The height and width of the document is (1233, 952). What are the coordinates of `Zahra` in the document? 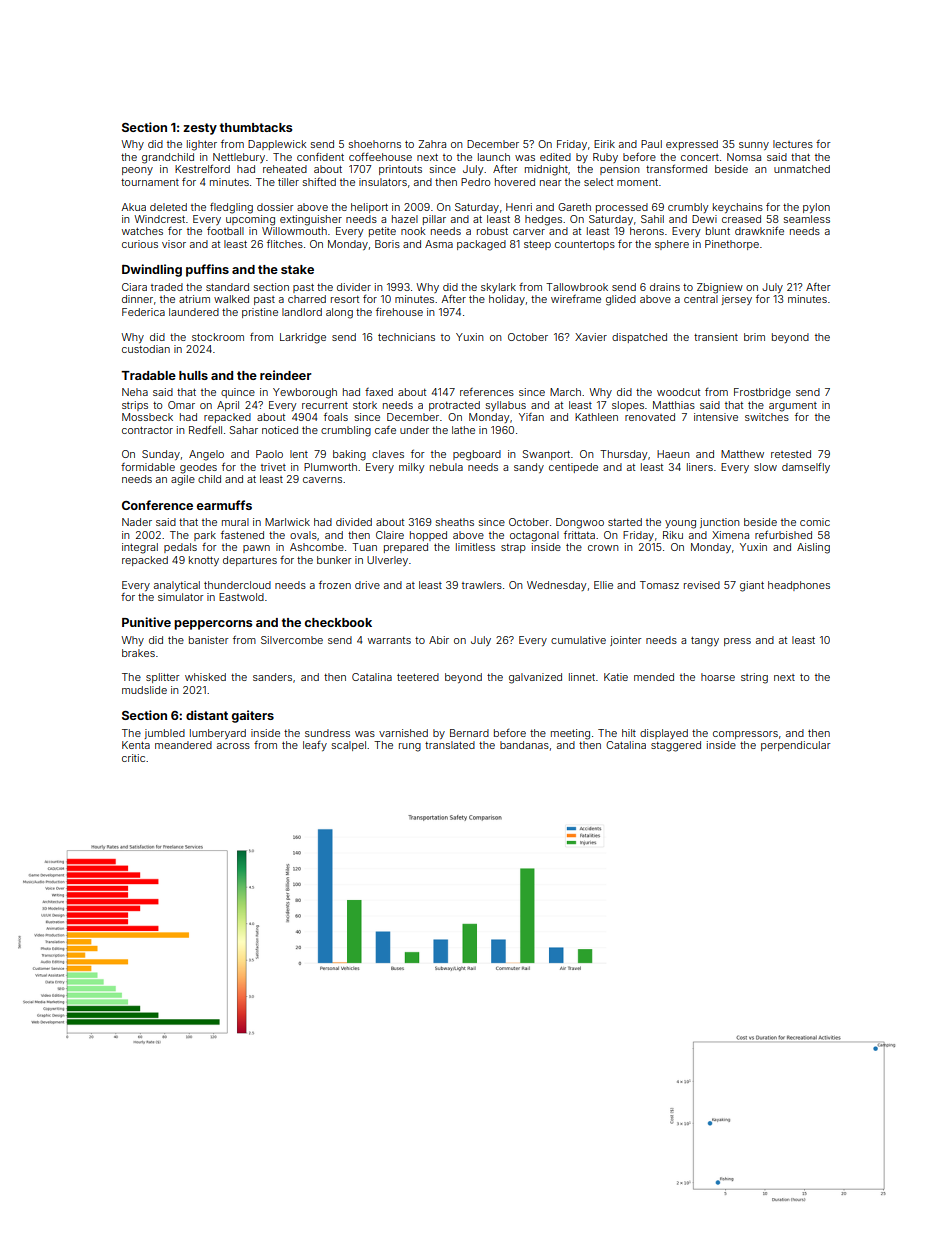 It's located at (432, 144).
